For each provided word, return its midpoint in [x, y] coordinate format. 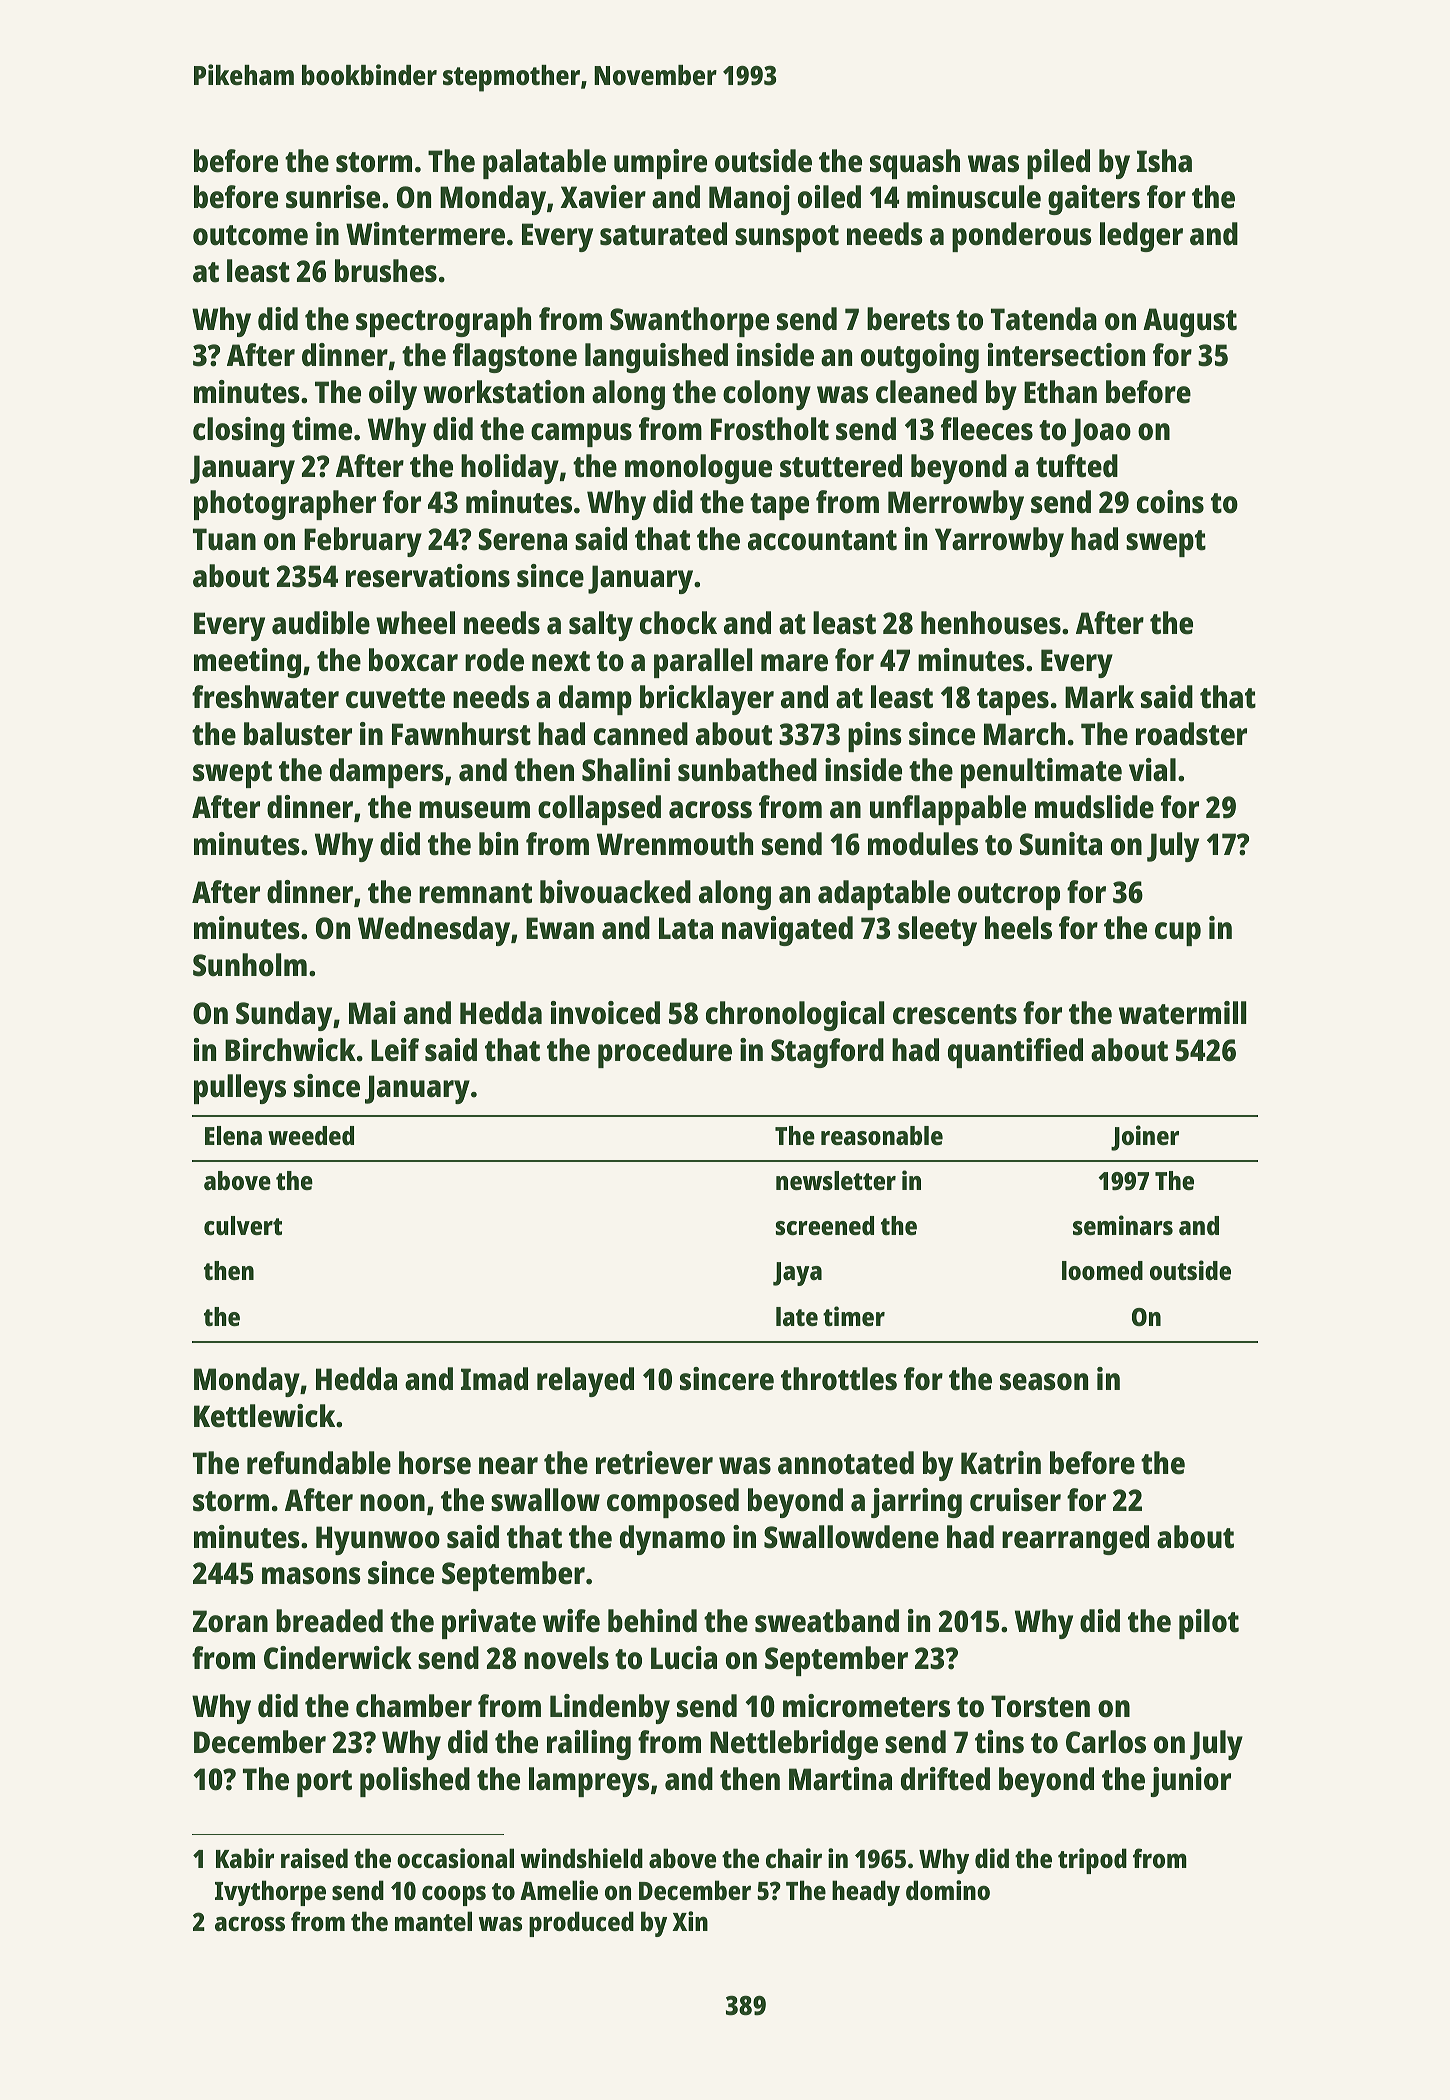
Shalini [626, 770]
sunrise [333, 197]
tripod [1092, 1861]
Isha [1164, 161]
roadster [1191, 734]
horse [435, 1463]
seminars [1123, 1225]
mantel [433, 1921]
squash [915, 164]
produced [581, 1924]
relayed [585, 1382]
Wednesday [434, 931]
